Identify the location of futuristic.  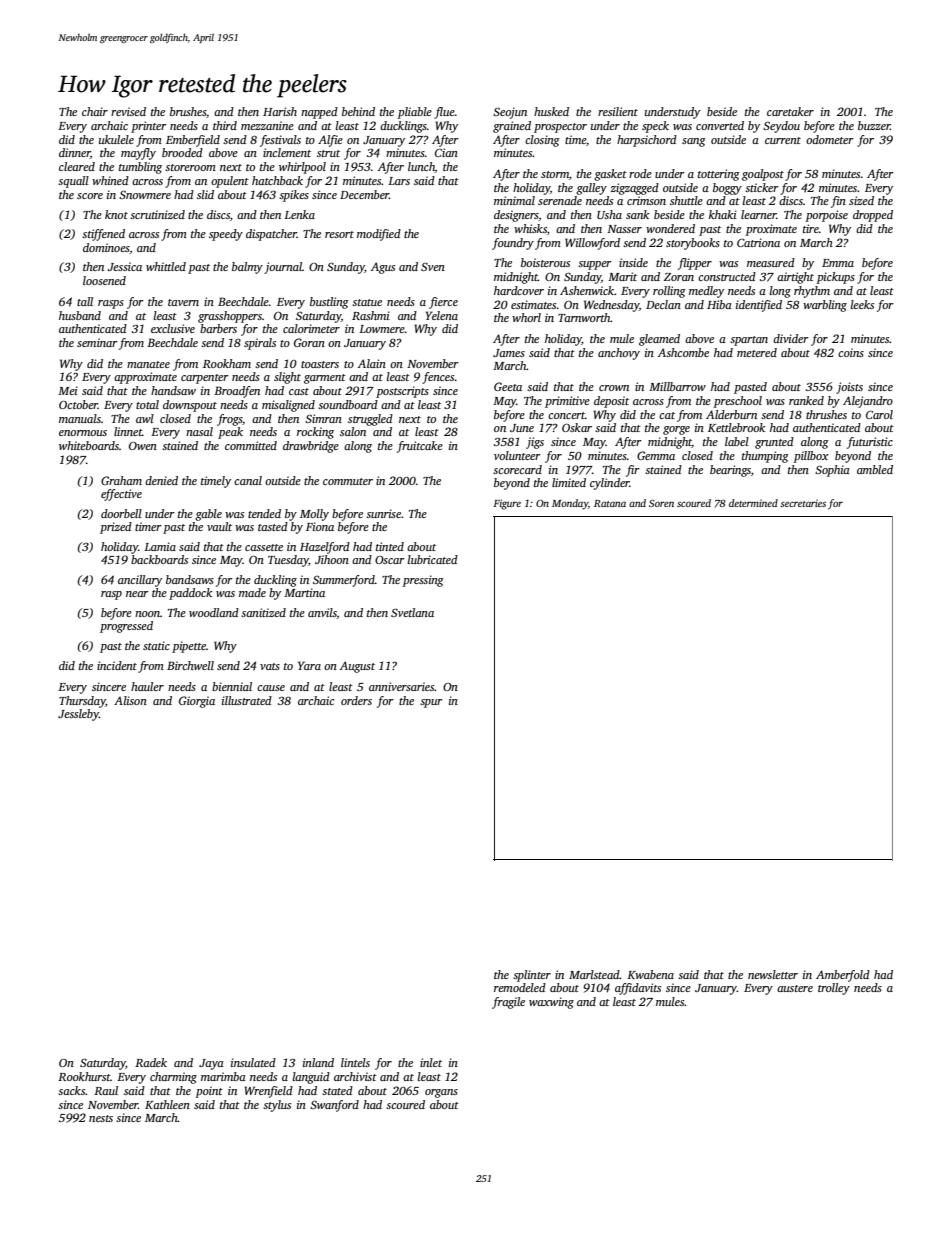
(870, 443).
